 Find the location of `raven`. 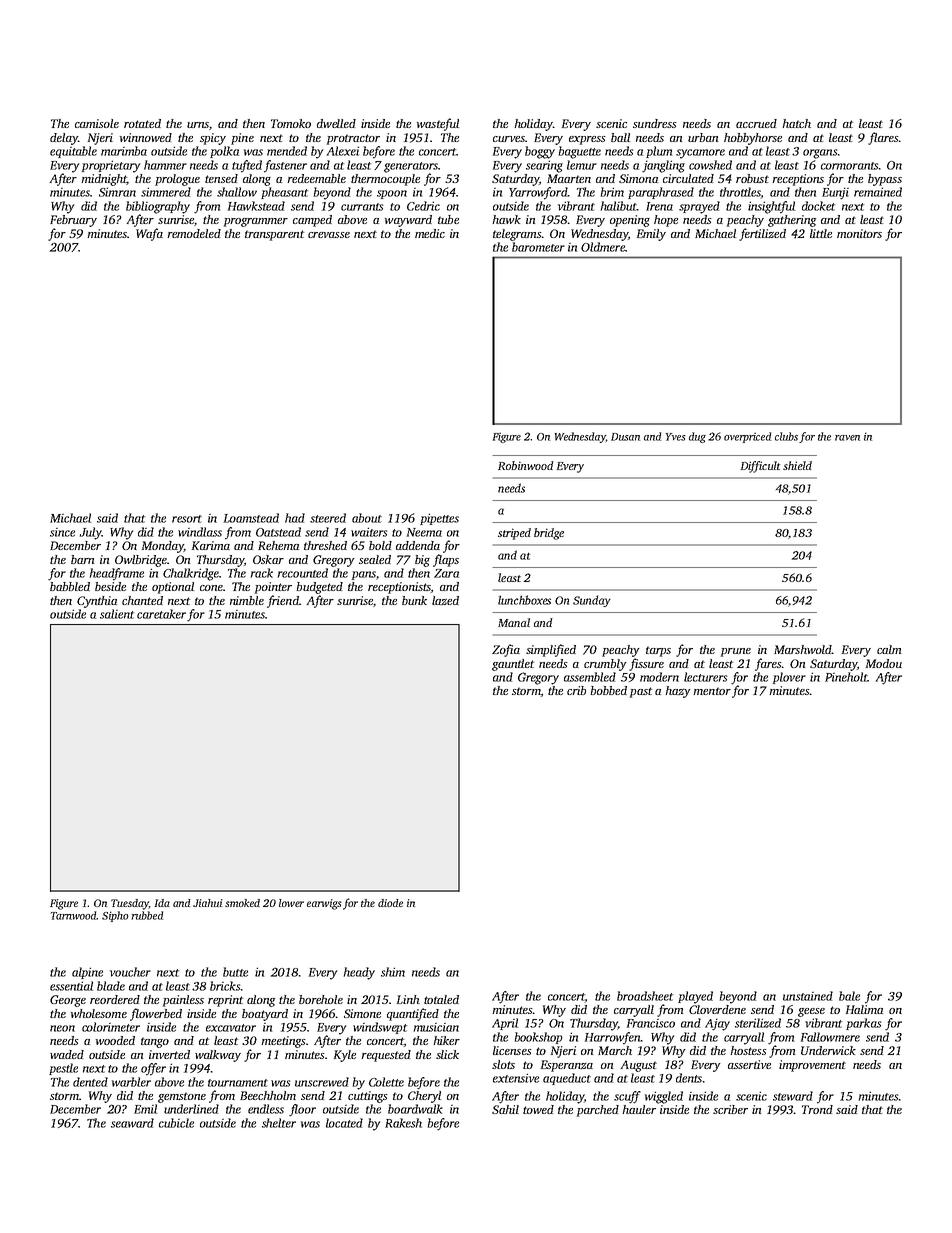

raven is located at coordinates (847, 438).
